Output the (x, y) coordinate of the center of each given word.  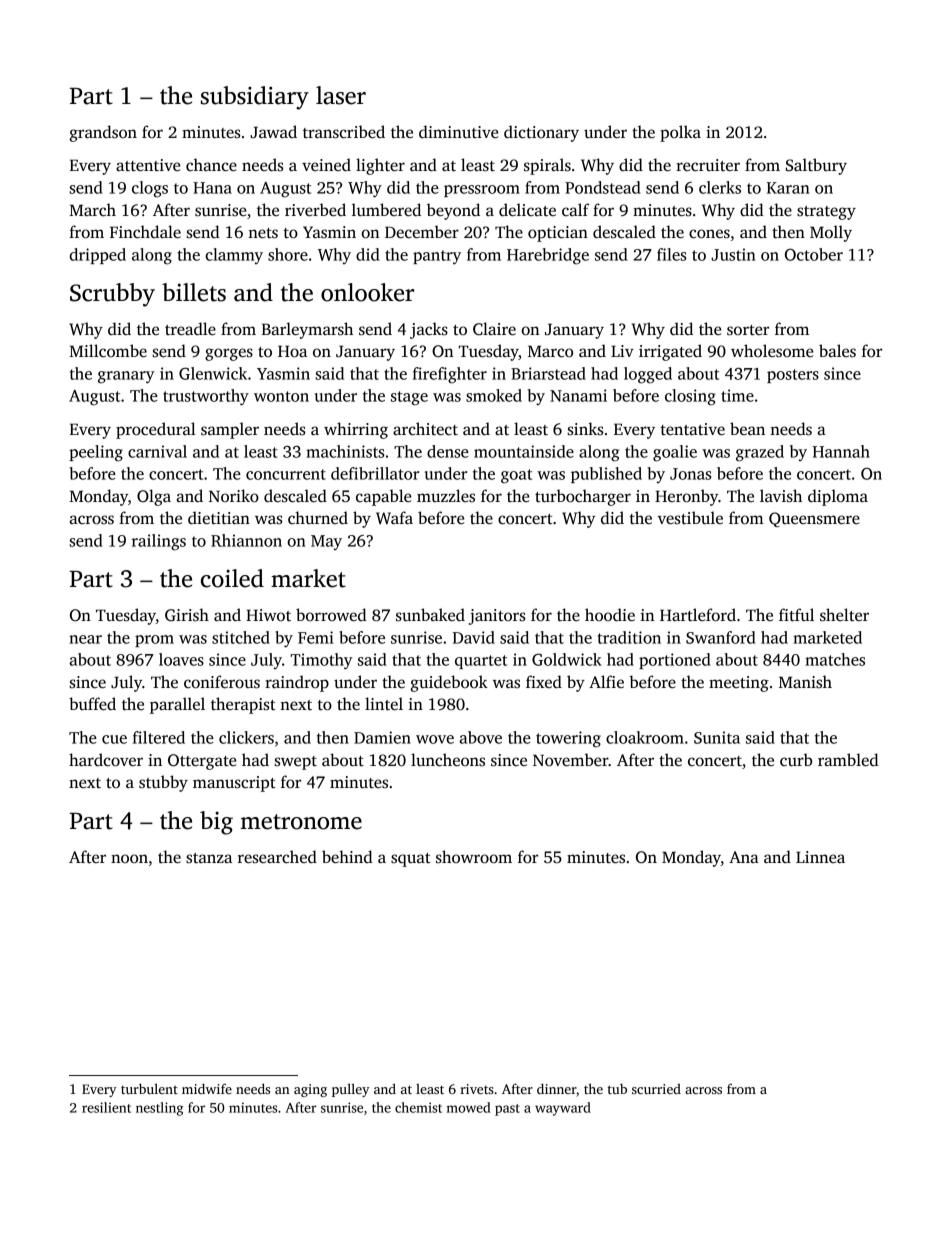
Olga (154, 497)
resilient (106, 1107)
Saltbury (816, 166)
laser (341, 95)
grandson (103, 133)
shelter (844, 615)
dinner (556, 1089)
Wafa (394, 517)
